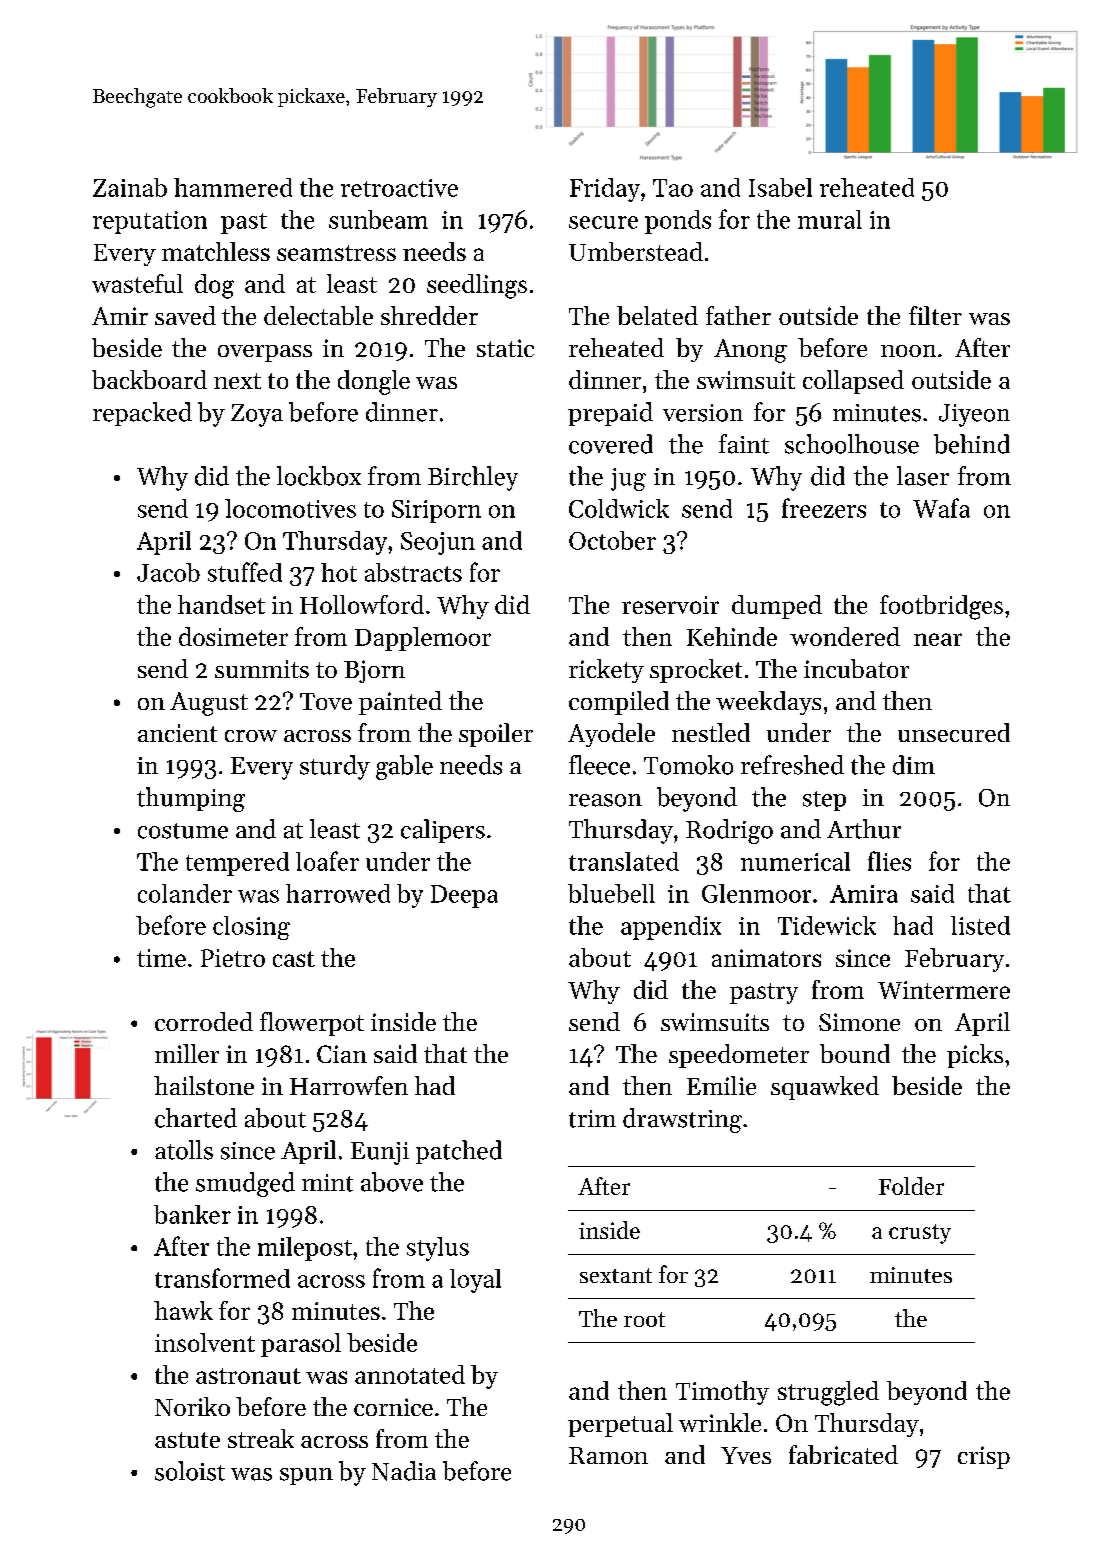 This page has width=1103, height=1567. What do you see at coordinates (599, 765) in the page?
I see `fleece` at bounding box center [599, 765].
